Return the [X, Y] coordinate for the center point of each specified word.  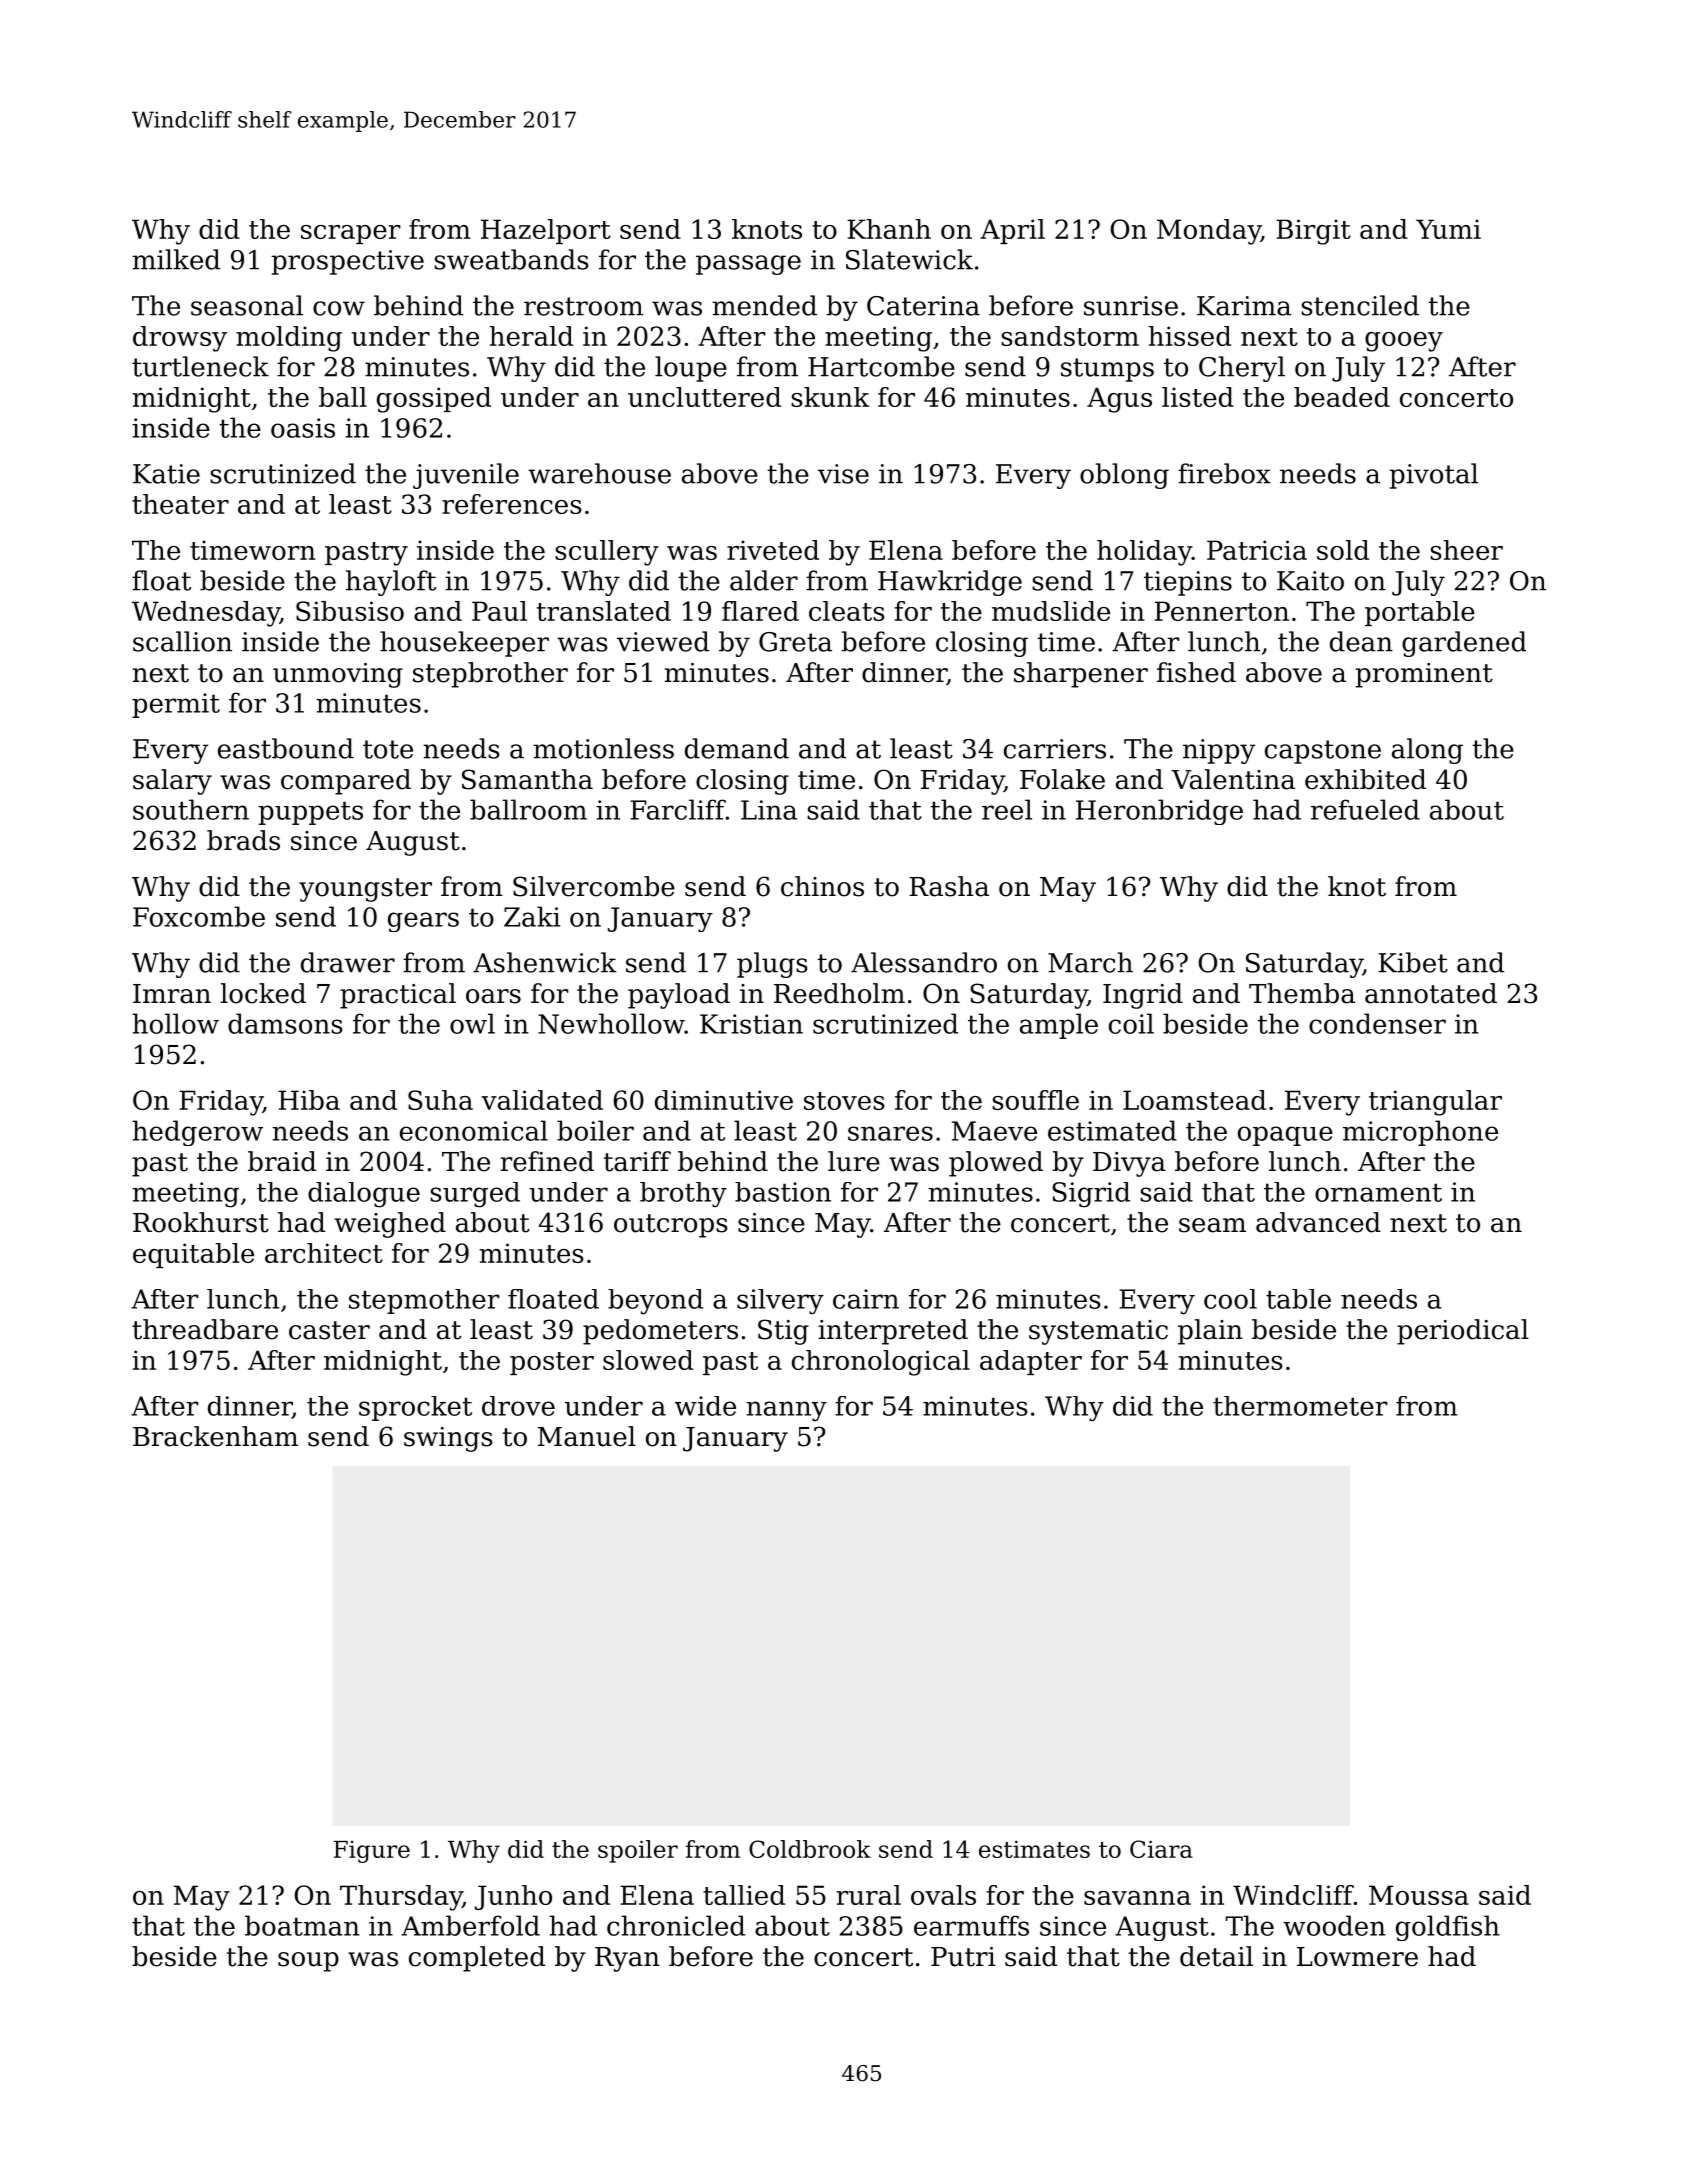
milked [176, 259]
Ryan [627, 1959]
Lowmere [1357, 1957]
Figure [372, 1852]
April [1012, 231]
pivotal [1433, 476]
